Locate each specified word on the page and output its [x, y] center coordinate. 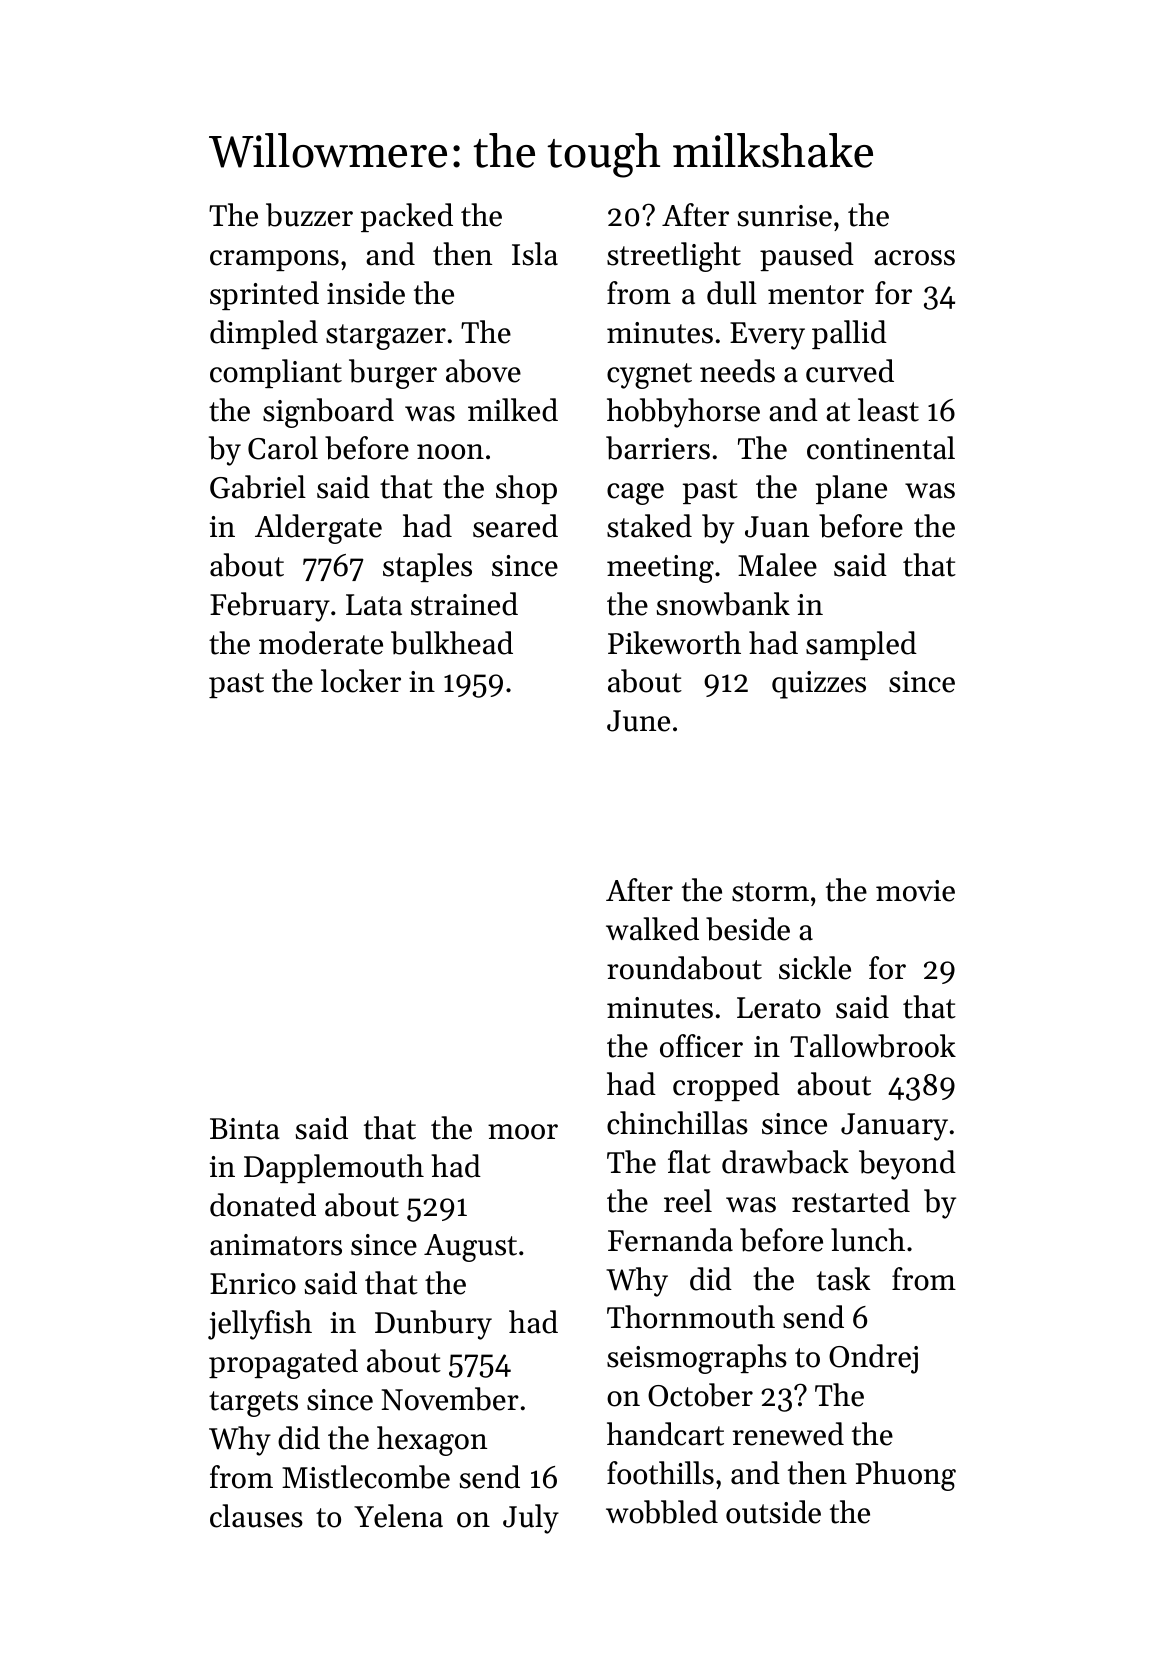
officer [701, 1046]
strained [464, 604]
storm [770, 892]
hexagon [432, 1441]
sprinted [264, 295]
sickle [815, 968]
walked [652, 929]
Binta [245, 1129]
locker [361, 681]
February [270, 607]
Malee [777, 565]
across [914, 258]
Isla [535, 254]
